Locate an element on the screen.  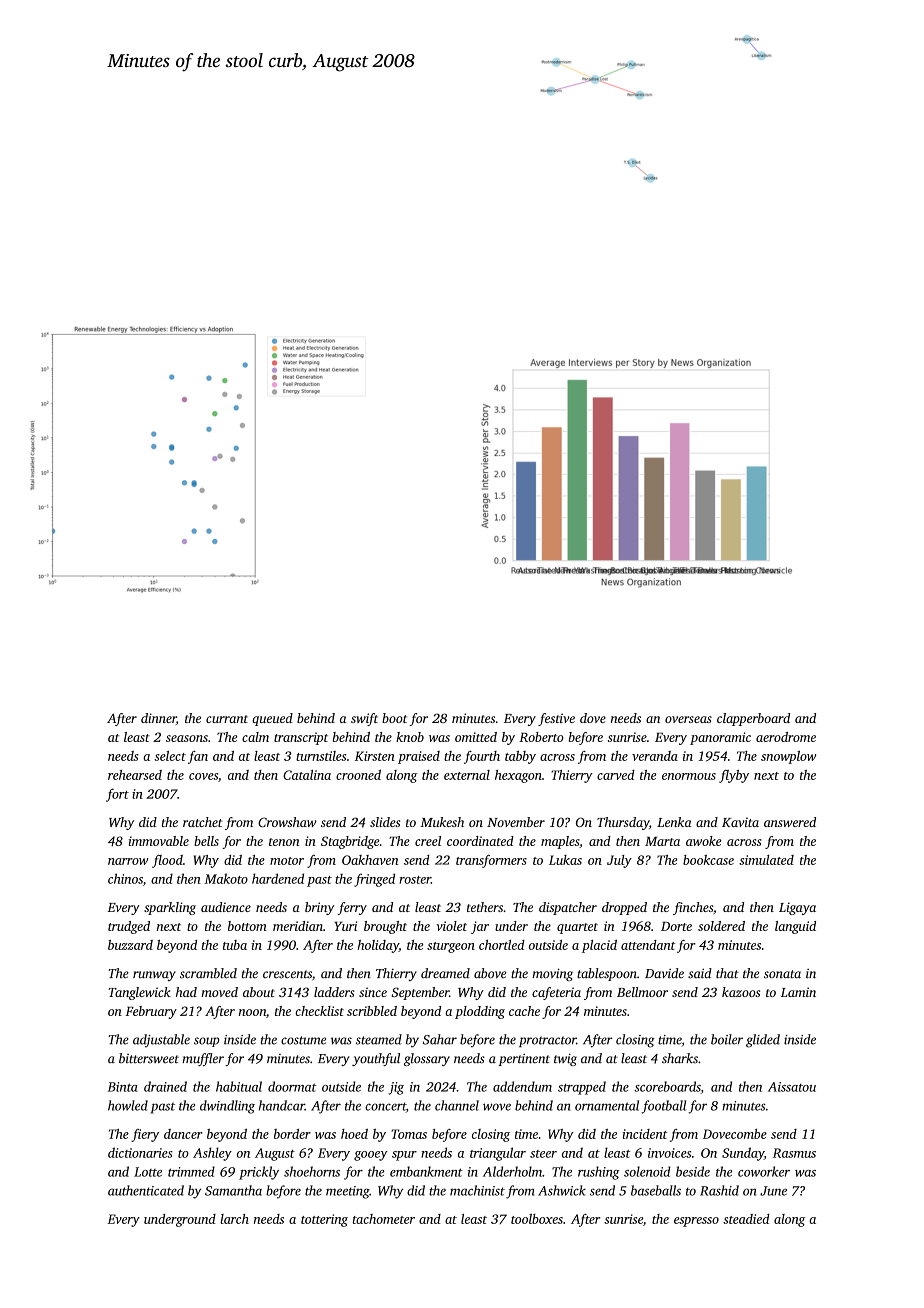
clapperboard is located at coordinates (753, 719).
